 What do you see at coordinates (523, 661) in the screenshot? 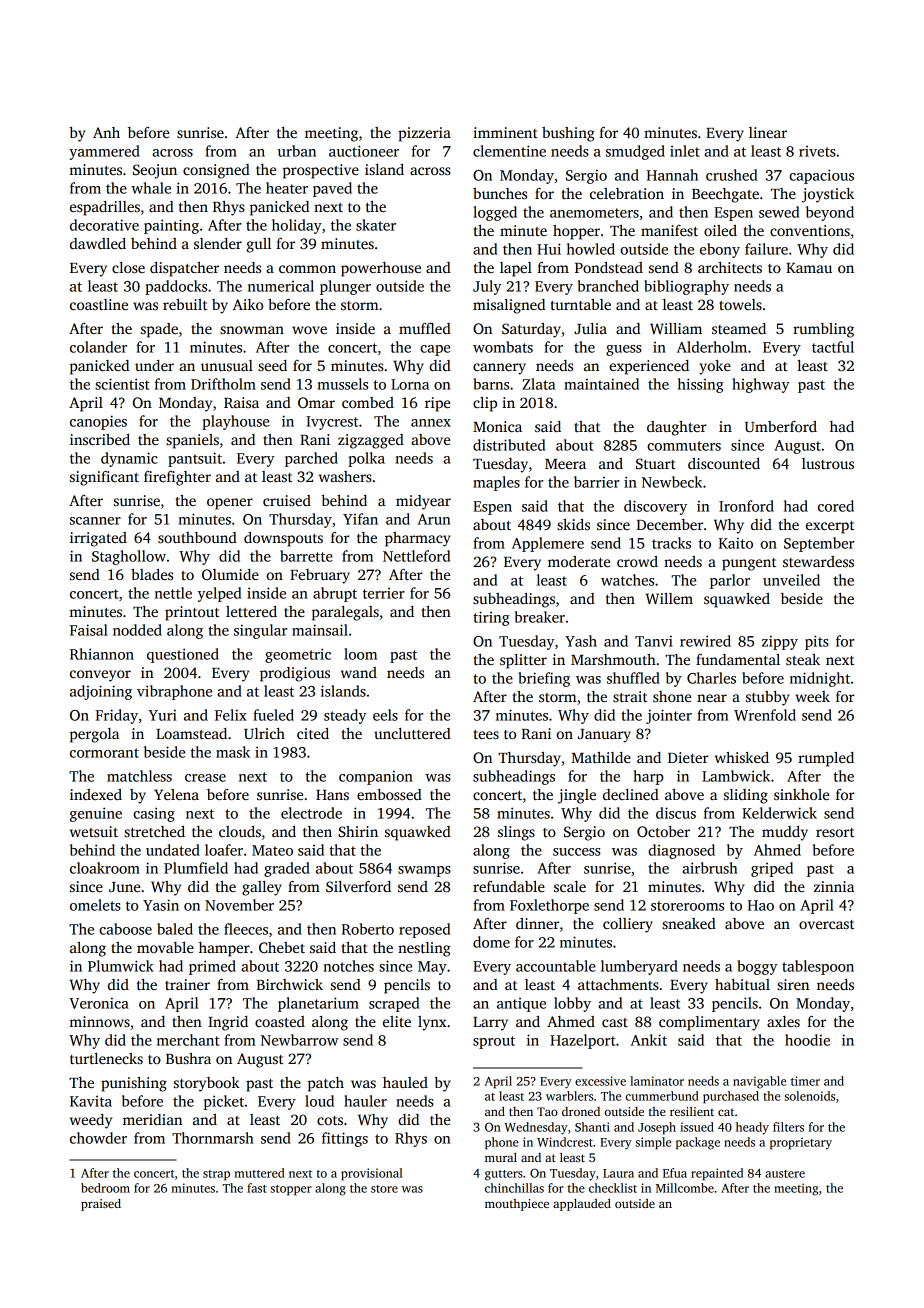
I see `splitter` at bounding box center [523, 661].
